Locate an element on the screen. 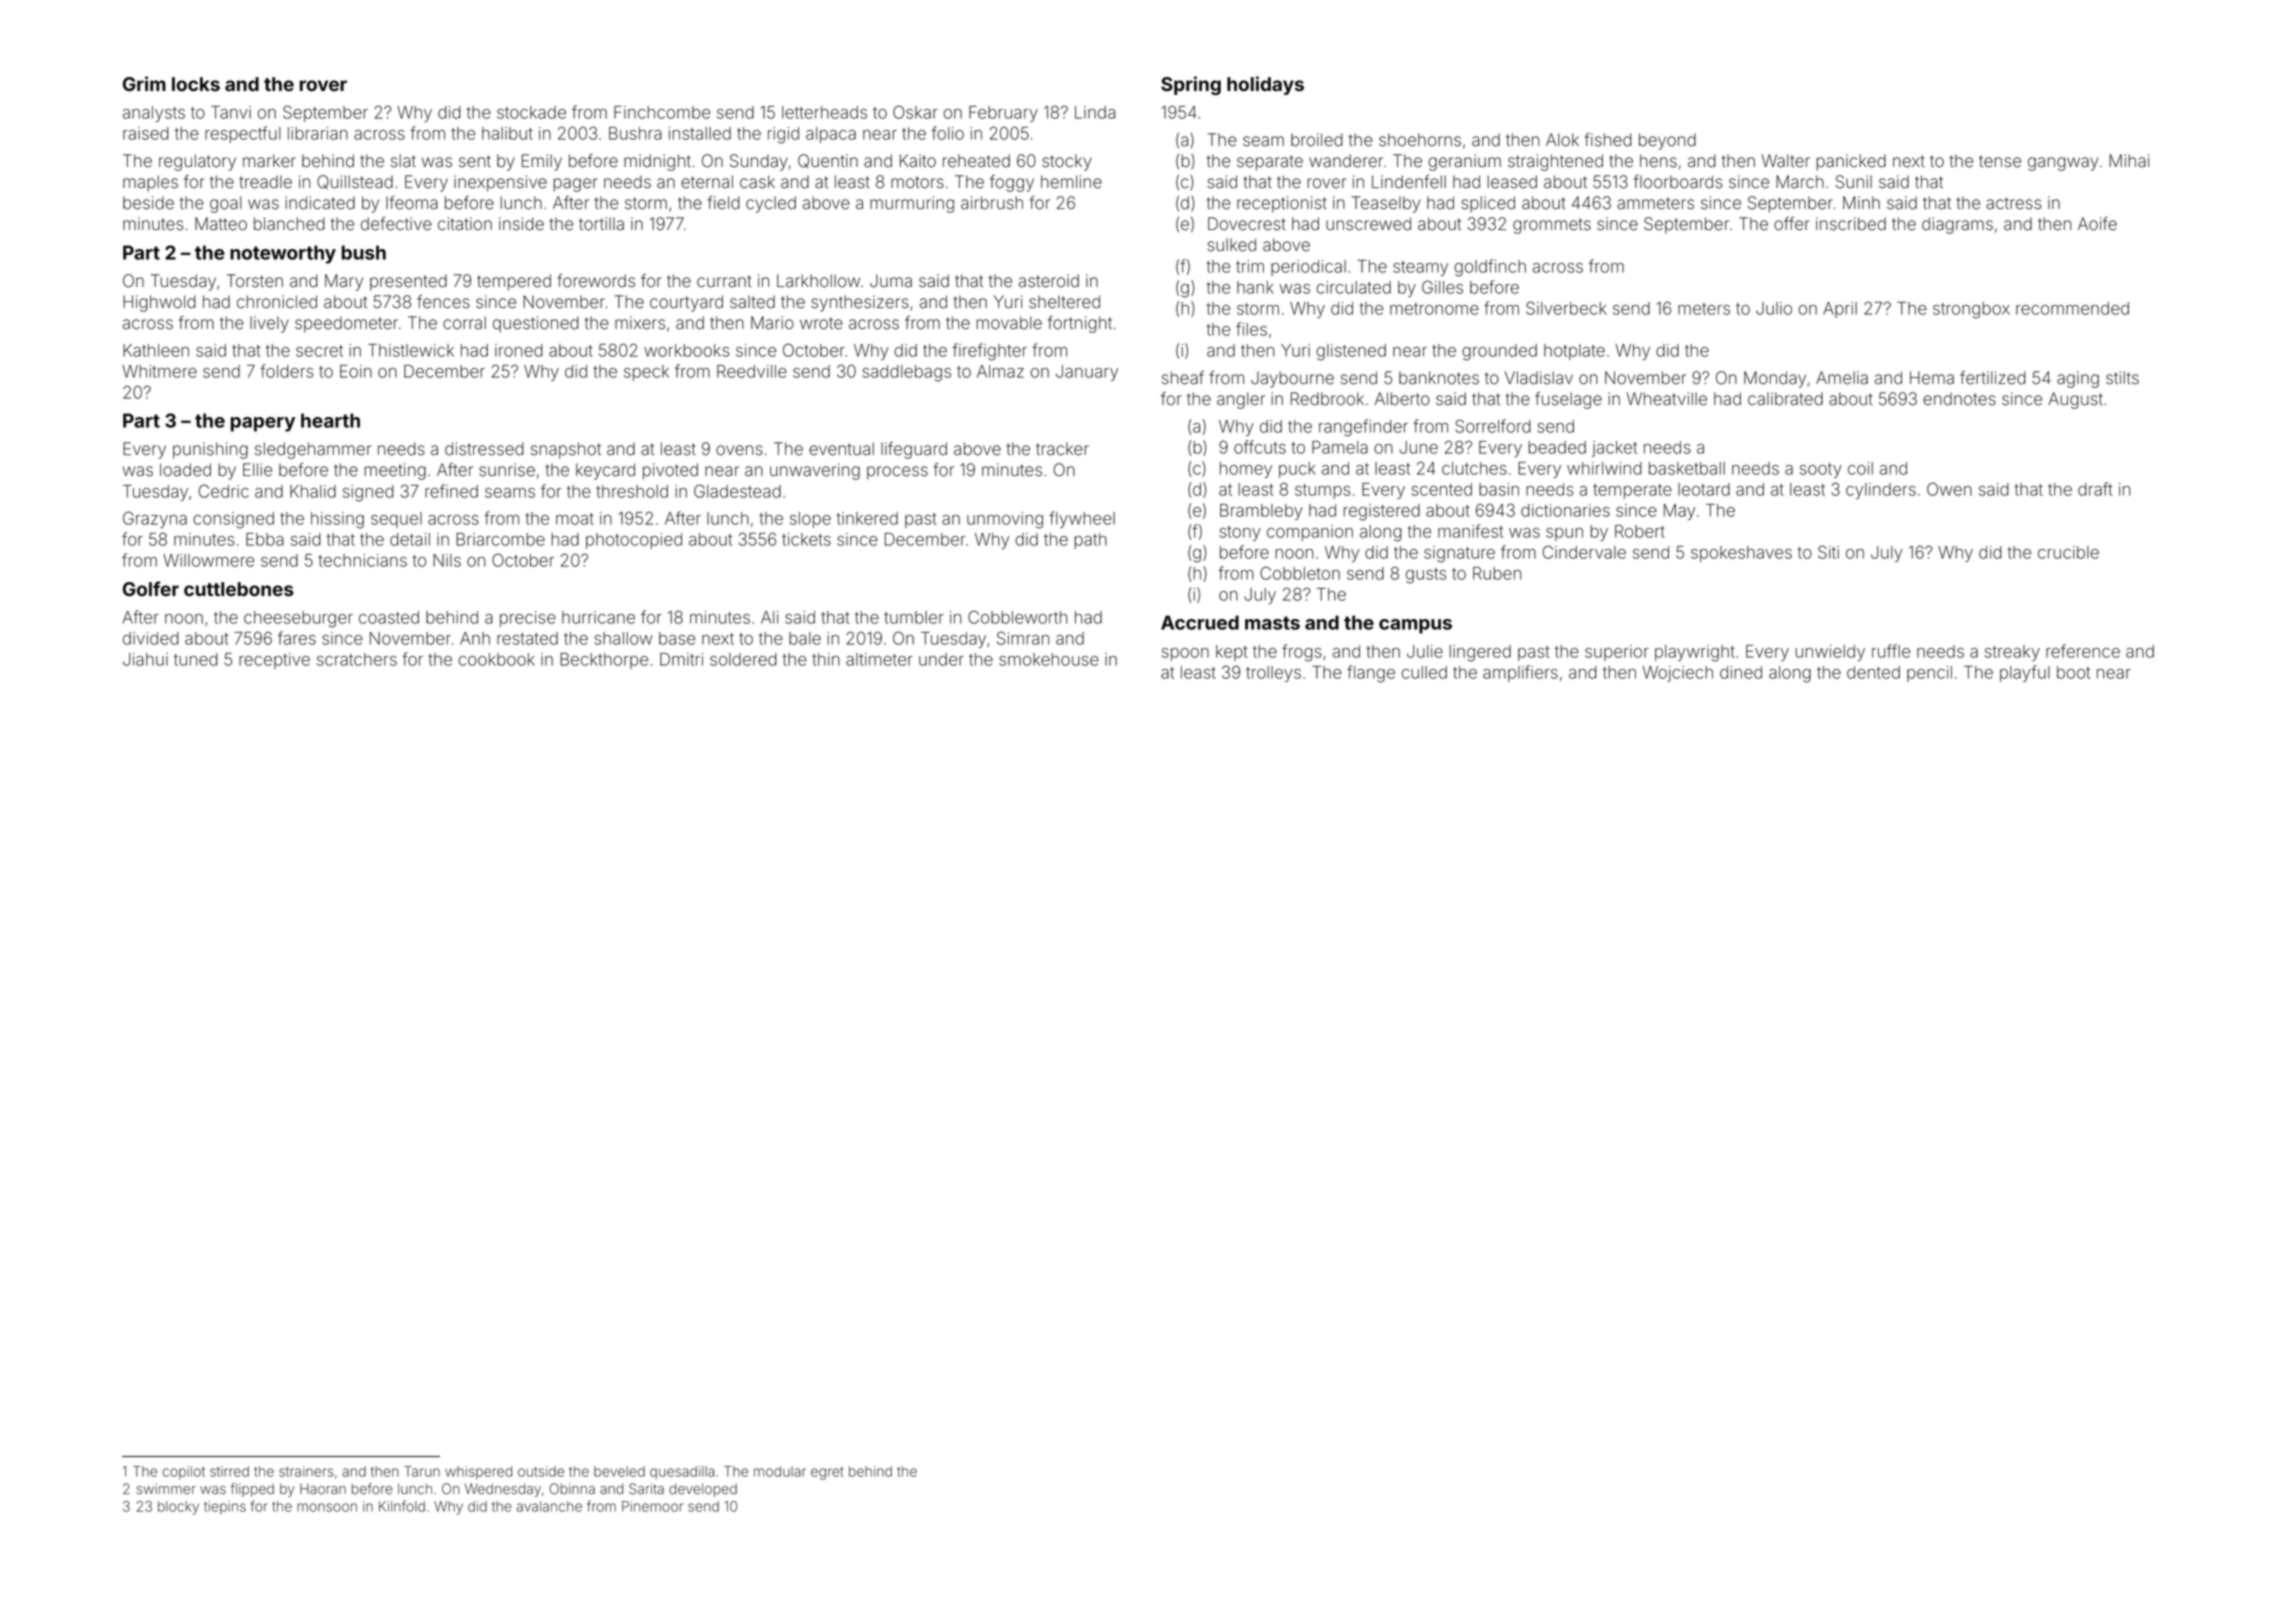 This screenshot has height=1614, width=2282. strainers is located at coordinates (306, 1471).
